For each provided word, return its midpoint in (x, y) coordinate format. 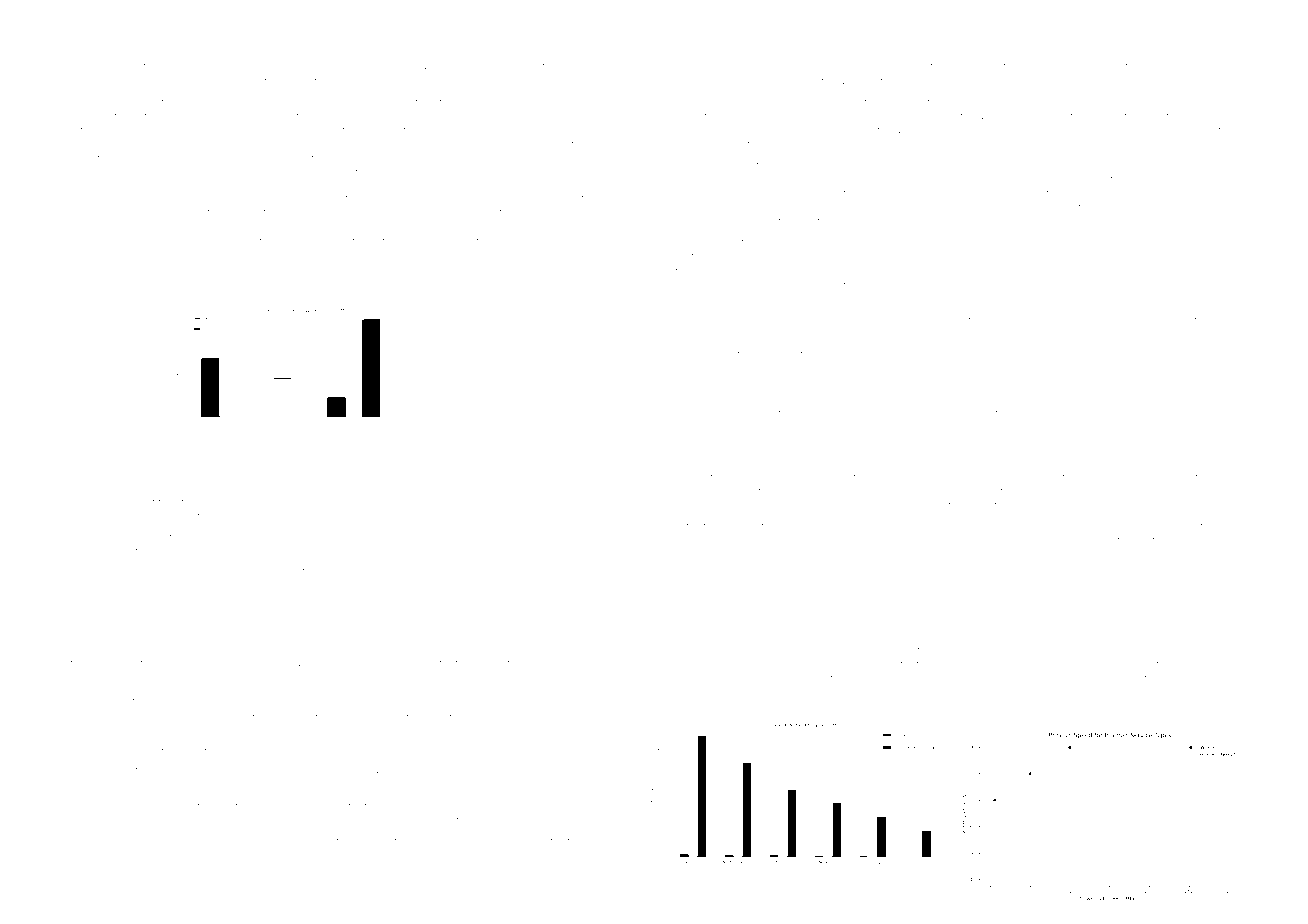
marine (1100, 433)
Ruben (759, 102)
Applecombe (150, 645)
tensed (1206, 67)
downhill (557, 103)
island (794, 478)
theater (278, 242)
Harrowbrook (269, 67)
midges (1214, 666)
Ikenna (260, 173)
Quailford (493, 717)
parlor (1202, 434)
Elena (85, 841)
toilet (1157, 117)
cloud (737, 394)
